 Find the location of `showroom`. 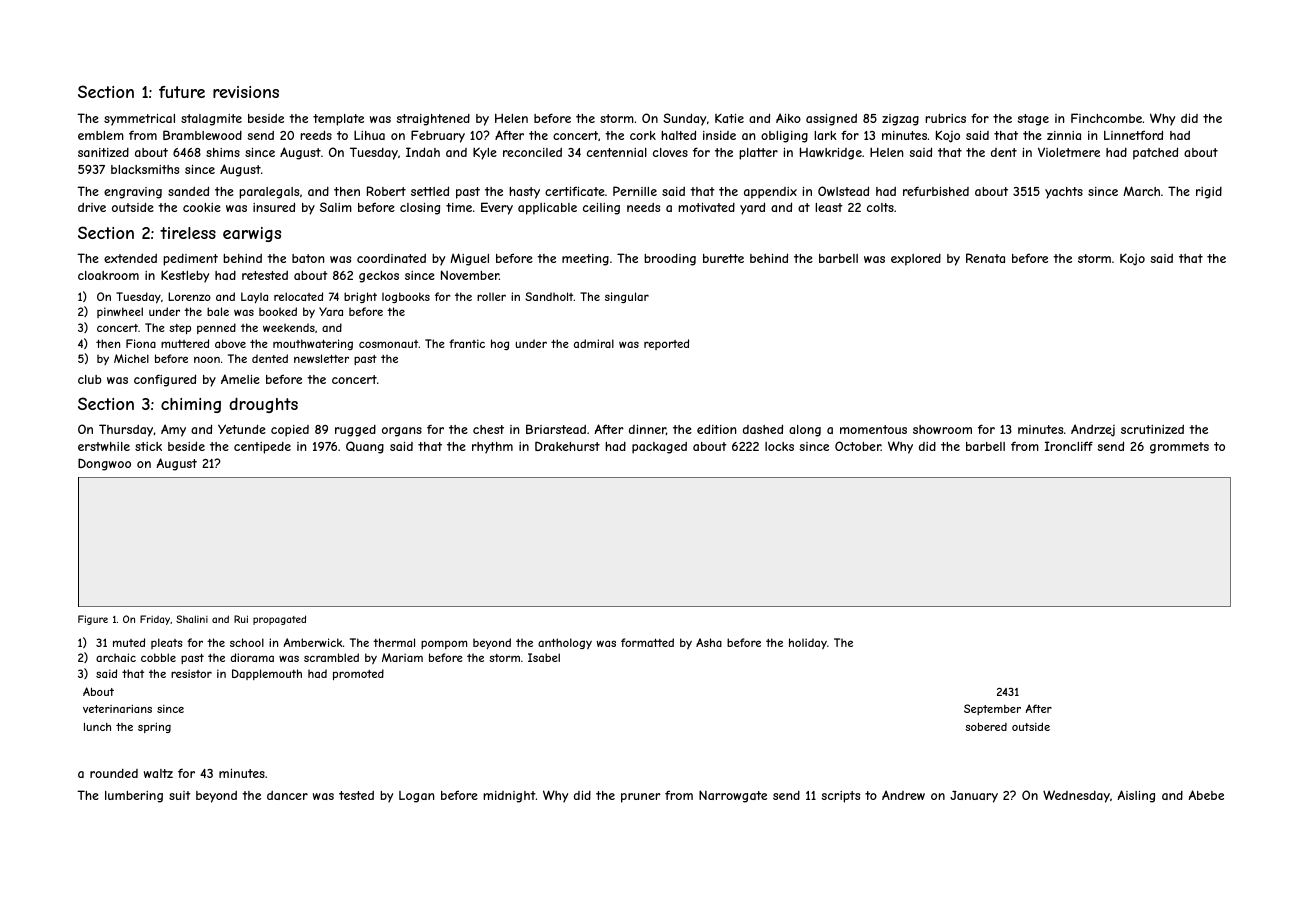

showroom is located at coordinates (942, 429).
